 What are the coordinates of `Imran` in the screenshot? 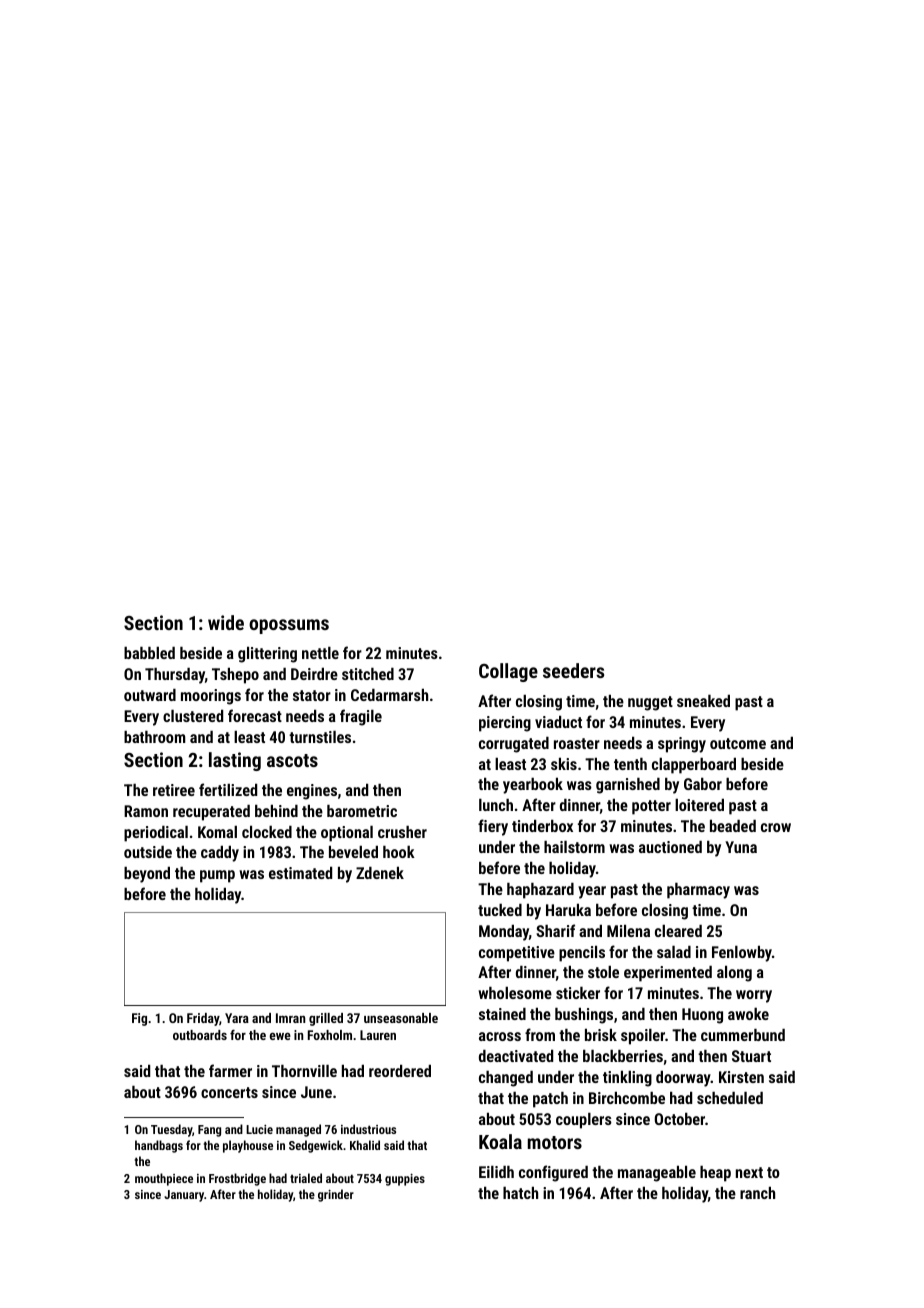 It's located at (290, 1018).
